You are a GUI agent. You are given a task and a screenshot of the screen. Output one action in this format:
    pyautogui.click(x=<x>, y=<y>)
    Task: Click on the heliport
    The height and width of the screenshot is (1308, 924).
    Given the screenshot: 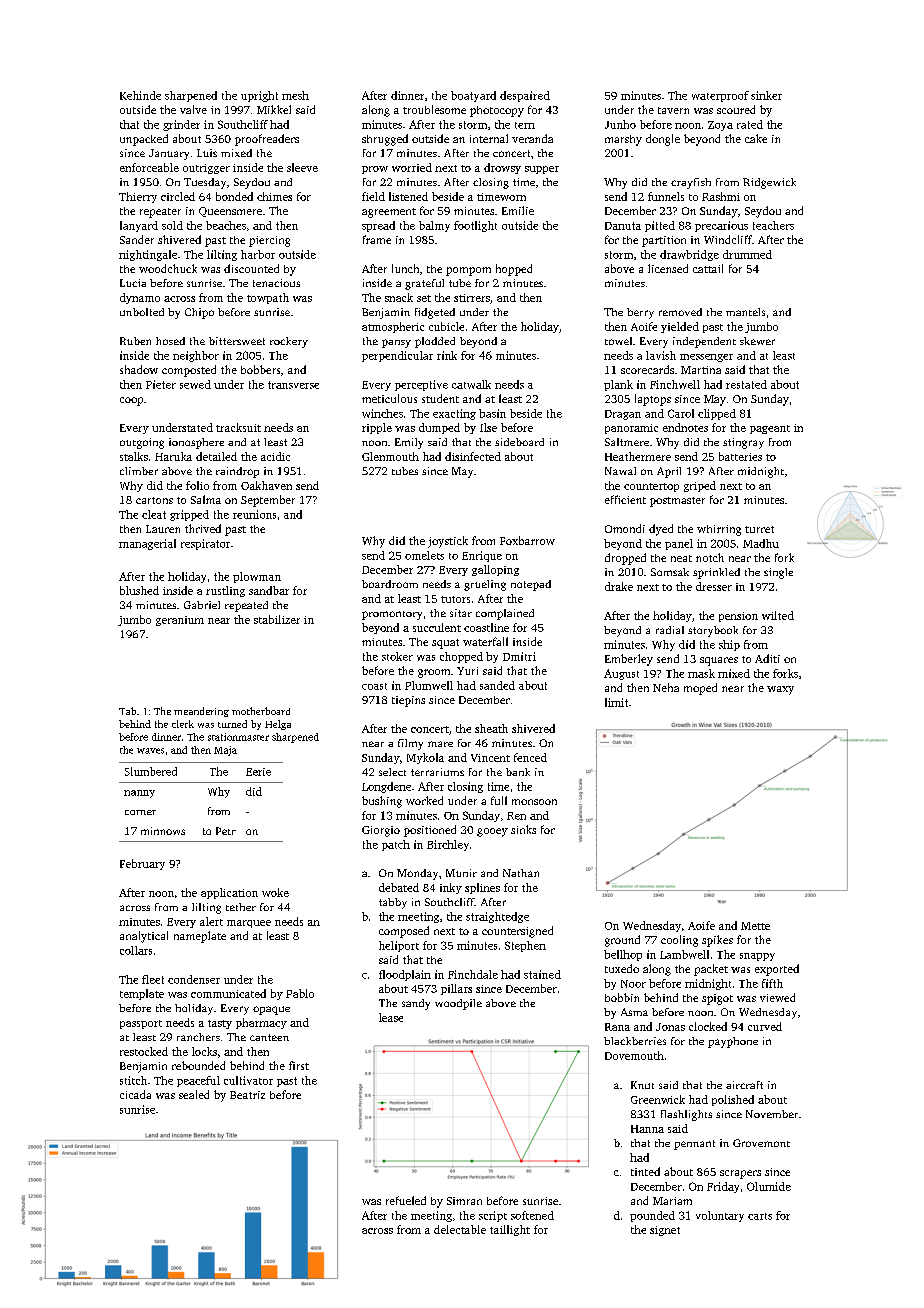 What is the action you would take?
    pyautogui.click(x=399, y=946)
